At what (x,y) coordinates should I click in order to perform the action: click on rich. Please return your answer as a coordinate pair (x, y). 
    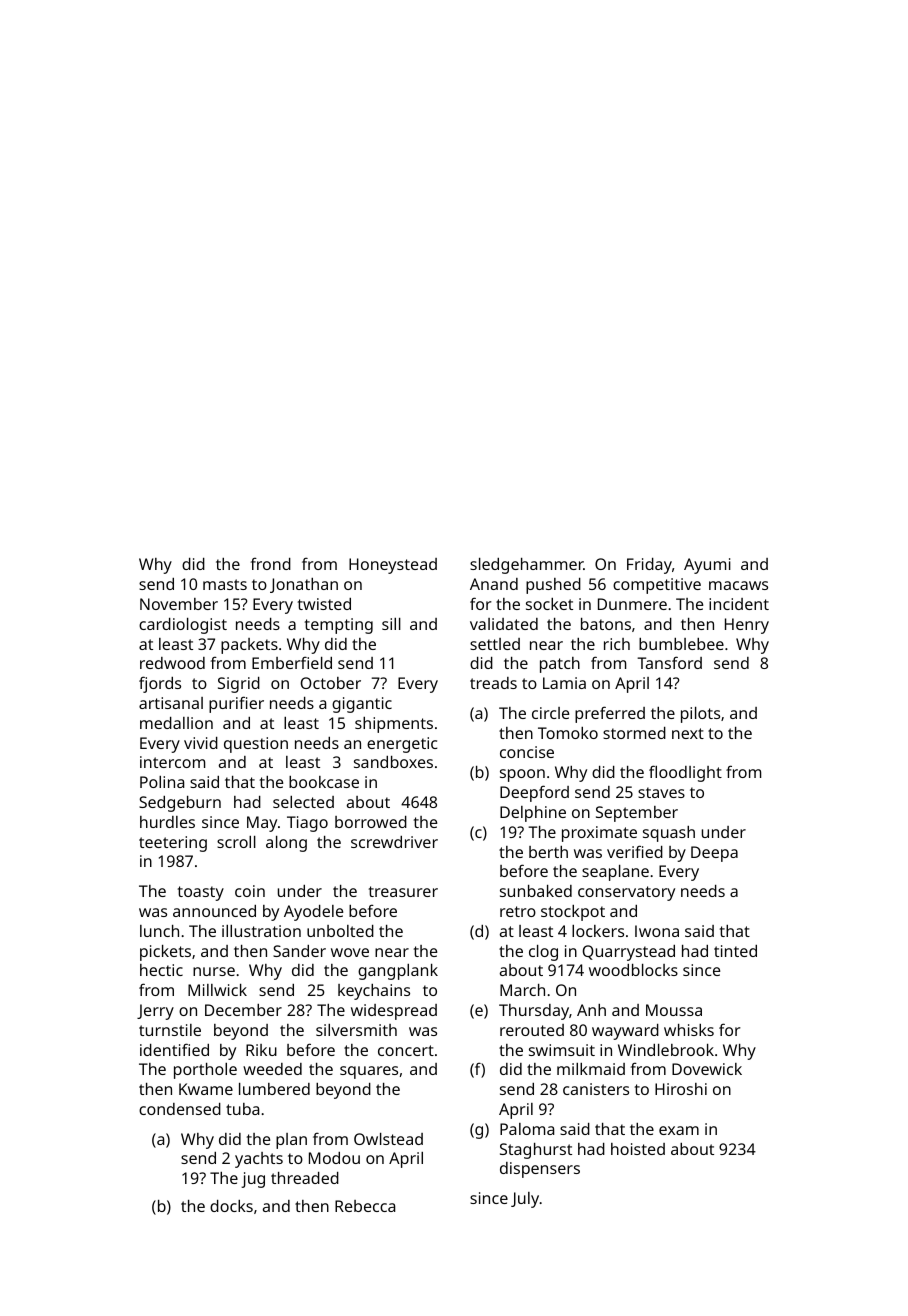
    Looking at the image, I should click on (617, 644).
